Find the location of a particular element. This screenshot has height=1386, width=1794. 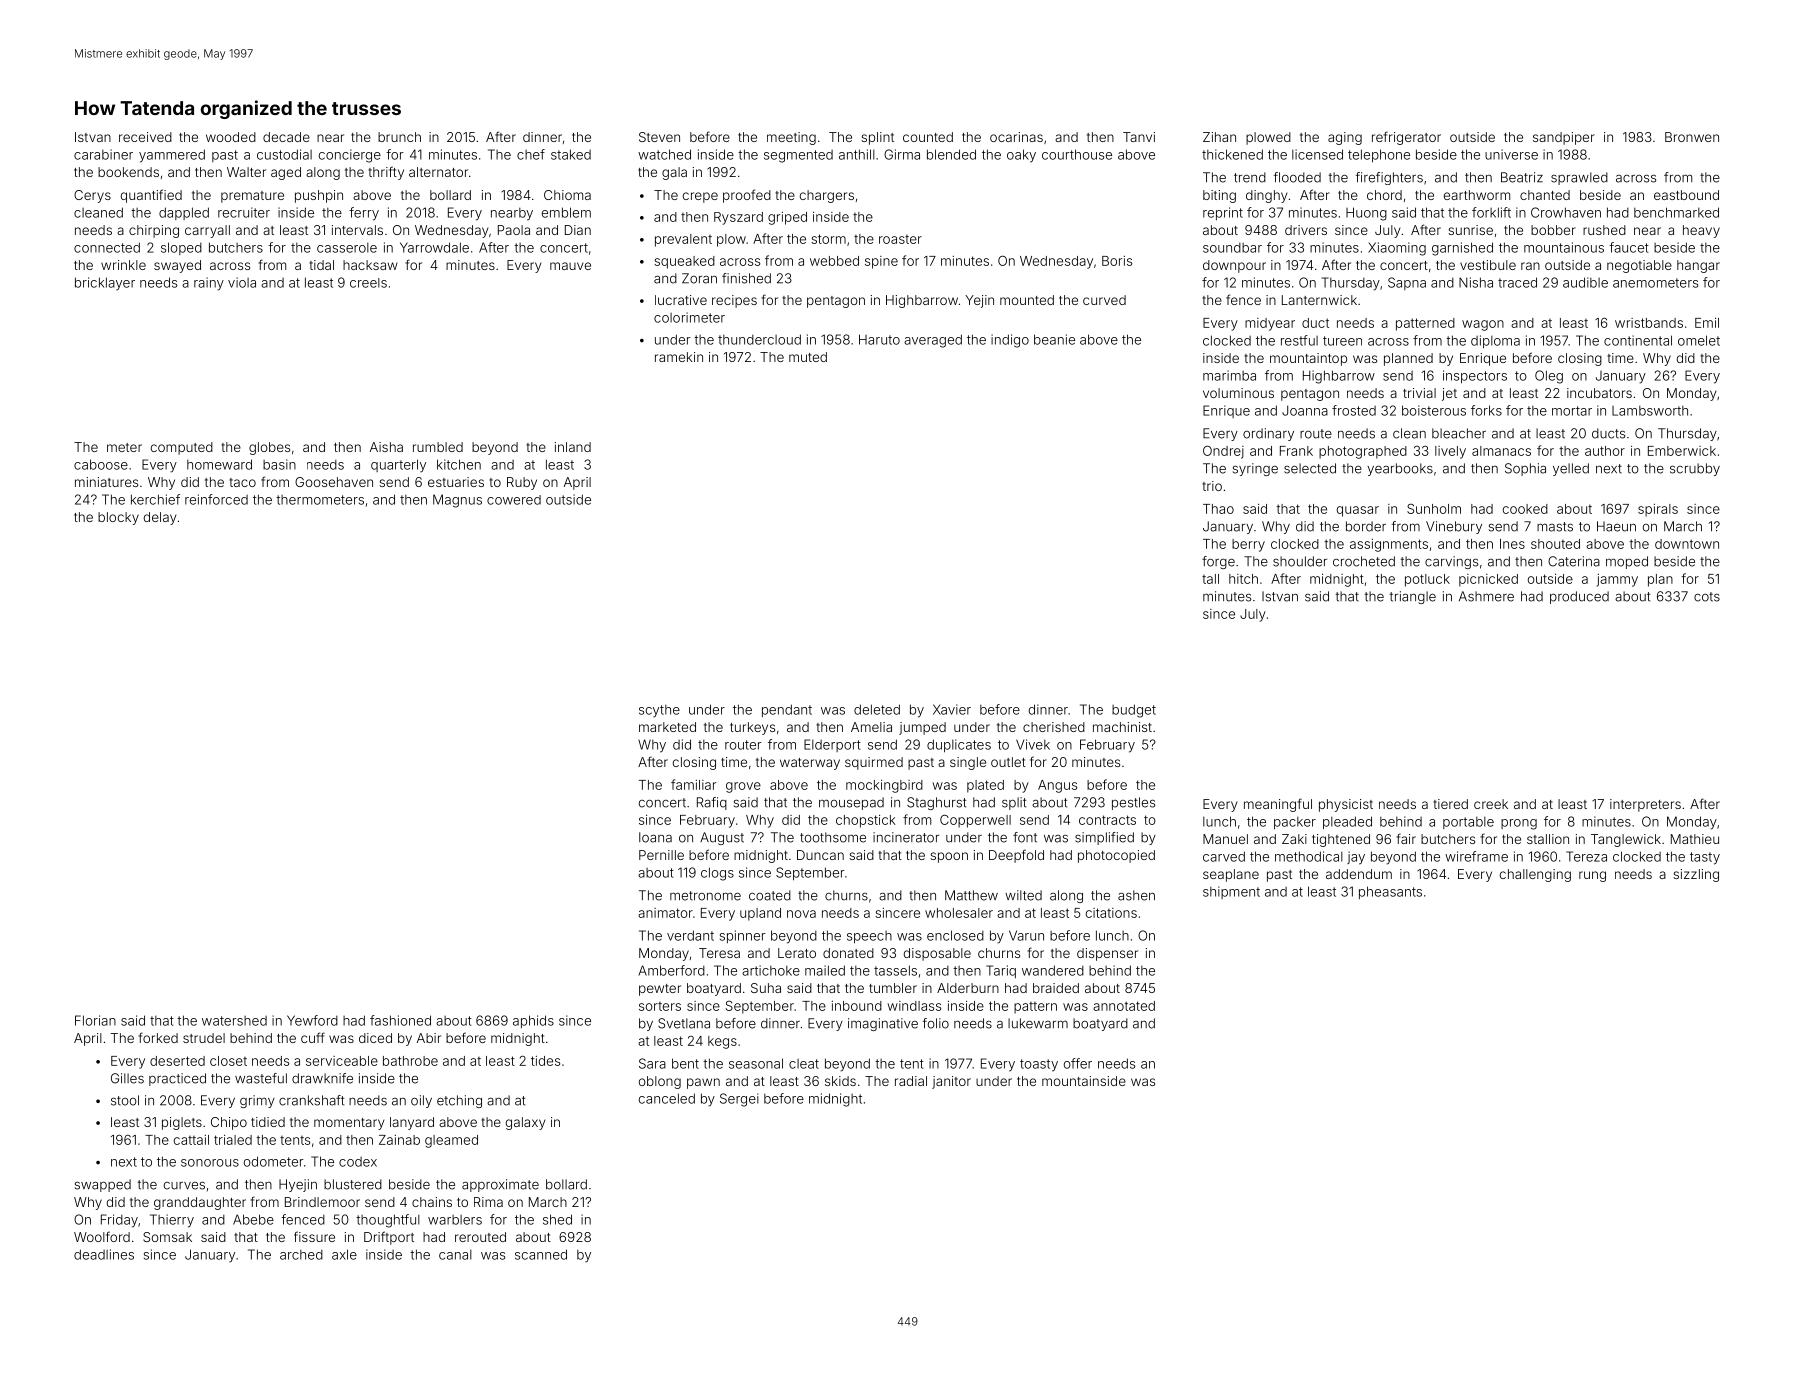

challenging is located at coordinates (1535, 875).
